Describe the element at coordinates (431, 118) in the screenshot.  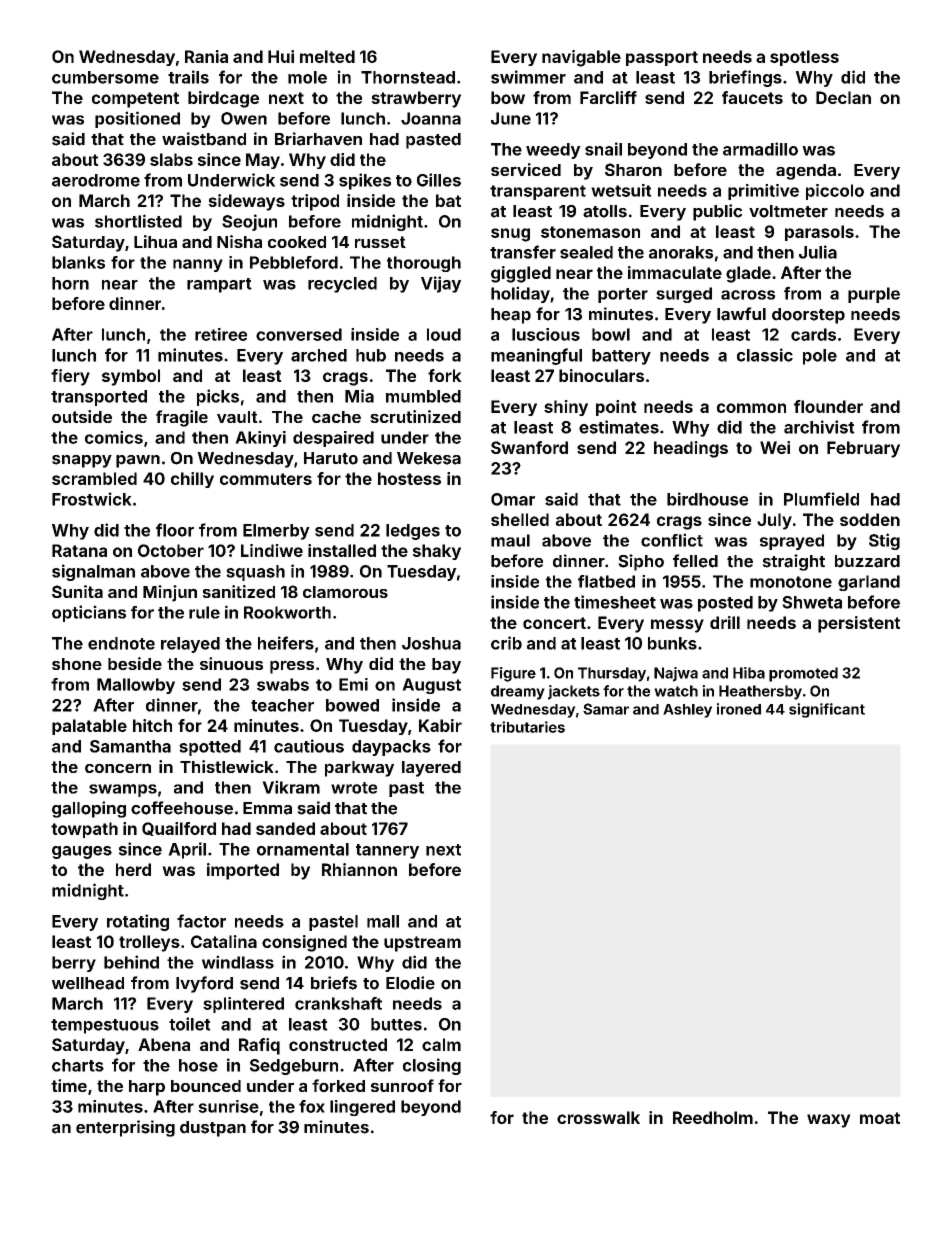
I see `Joanna` at that location.
